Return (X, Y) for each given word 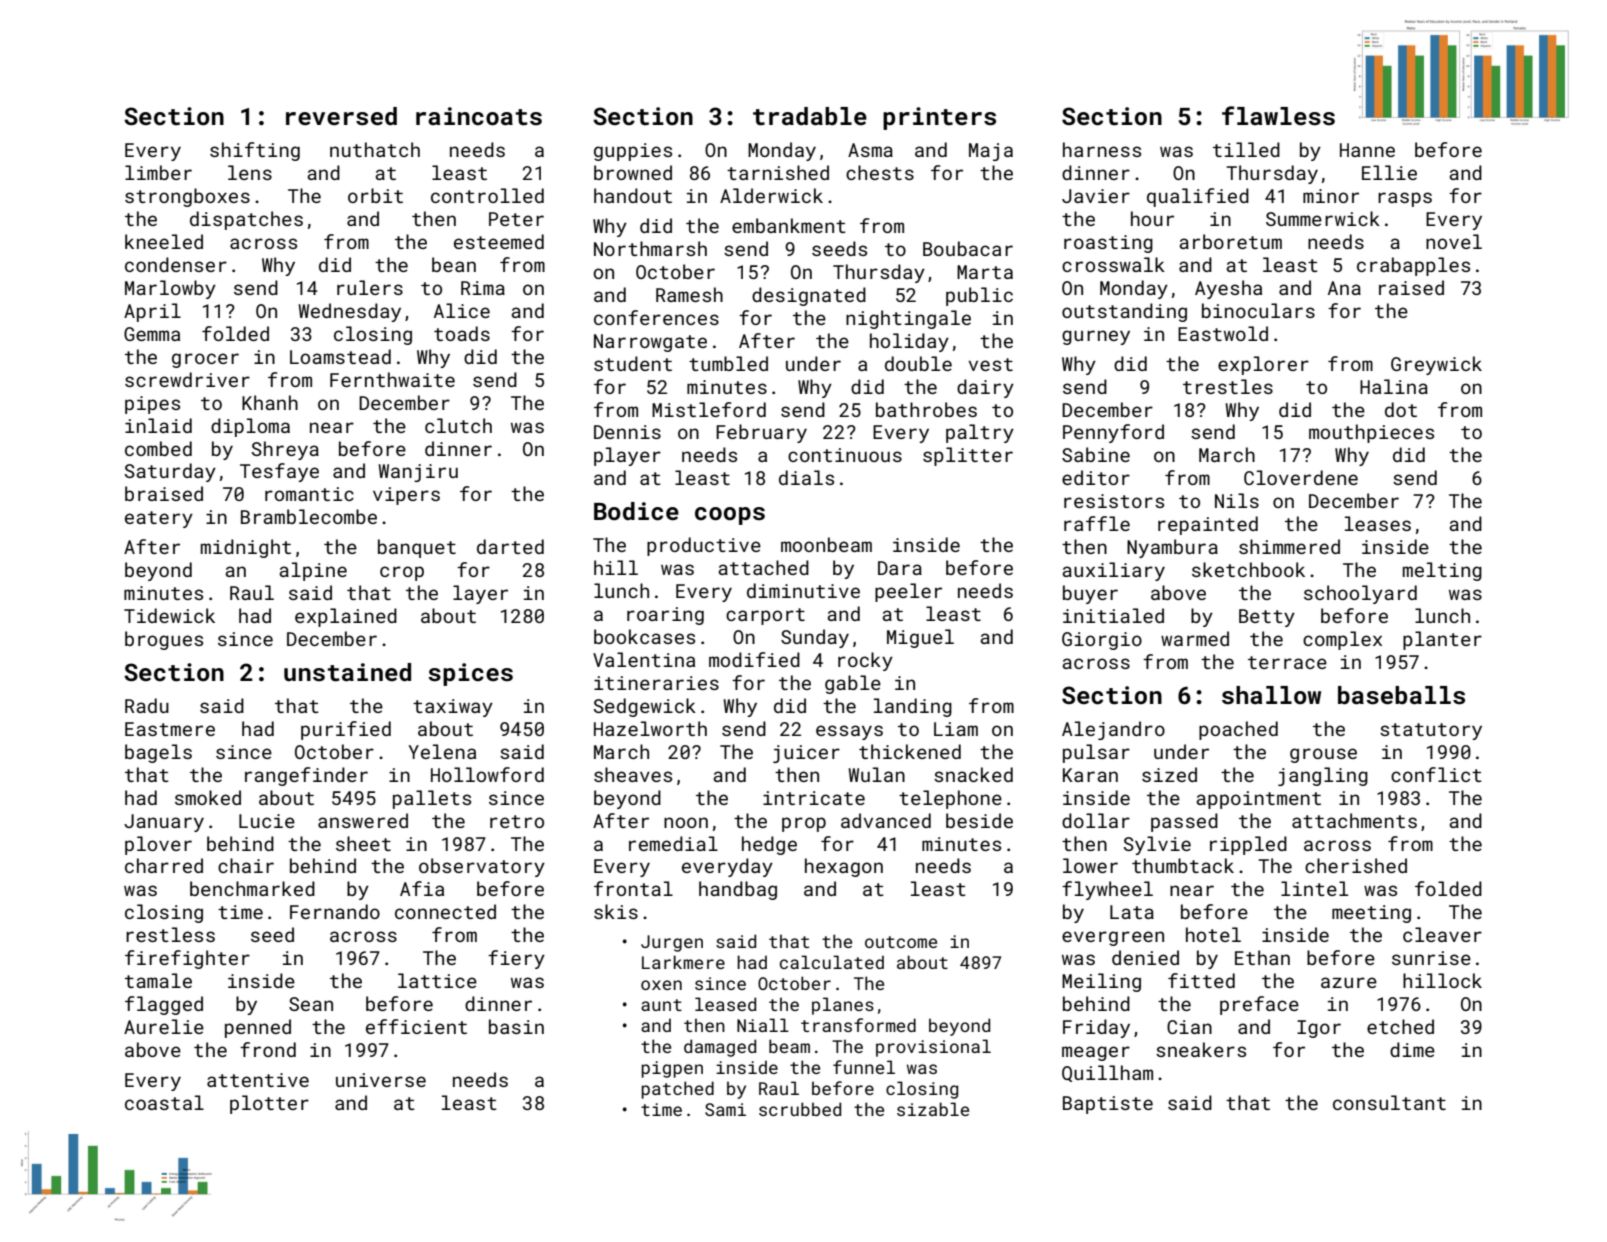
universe (381, 1080)
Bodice (636, 511)
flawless (1278, 116)
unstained (347, 672)
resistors (1114, 501)
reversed (341, 116)
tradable (810, 116)
